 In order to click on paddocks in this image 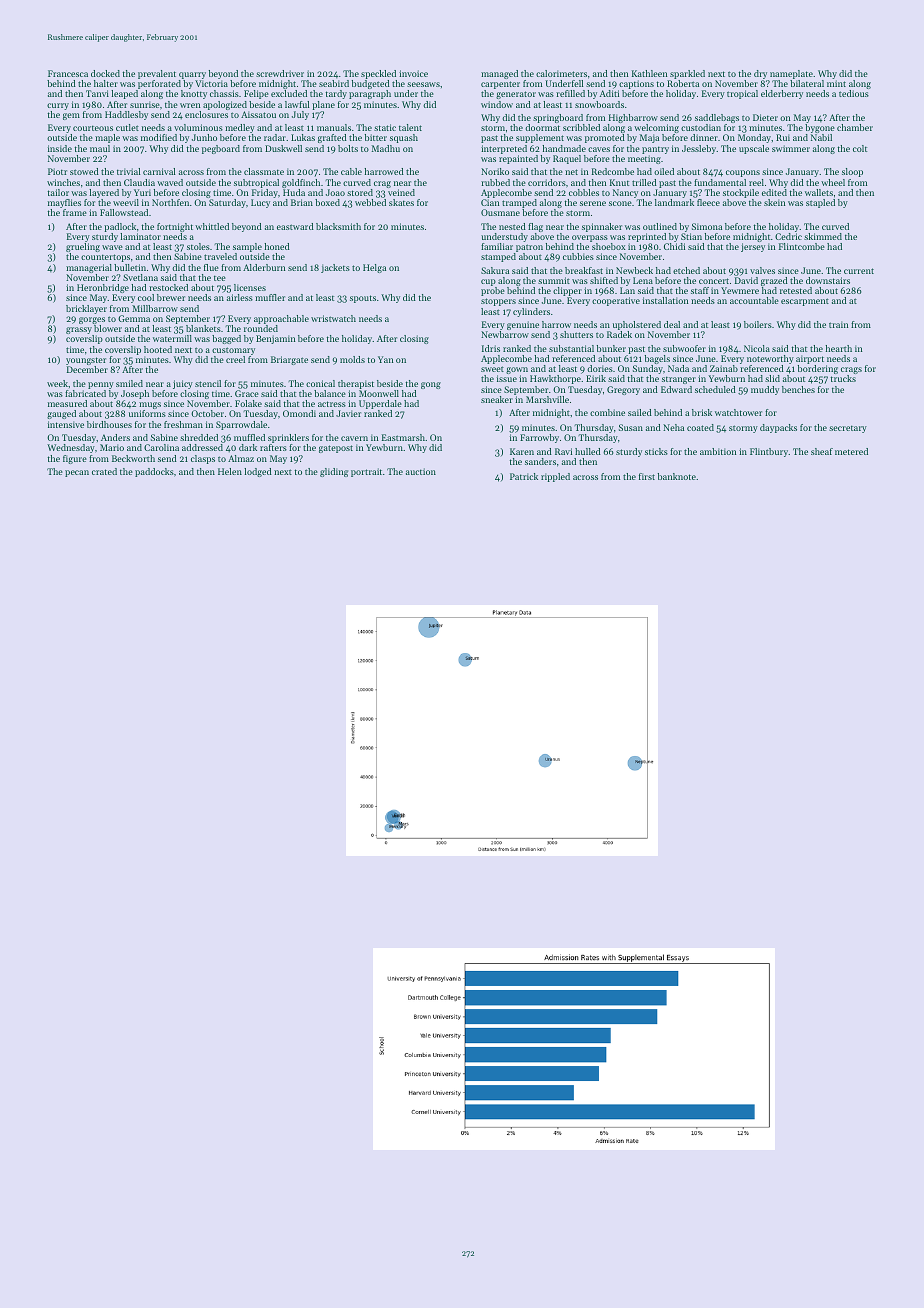, I will do `click(154, 472)`.
